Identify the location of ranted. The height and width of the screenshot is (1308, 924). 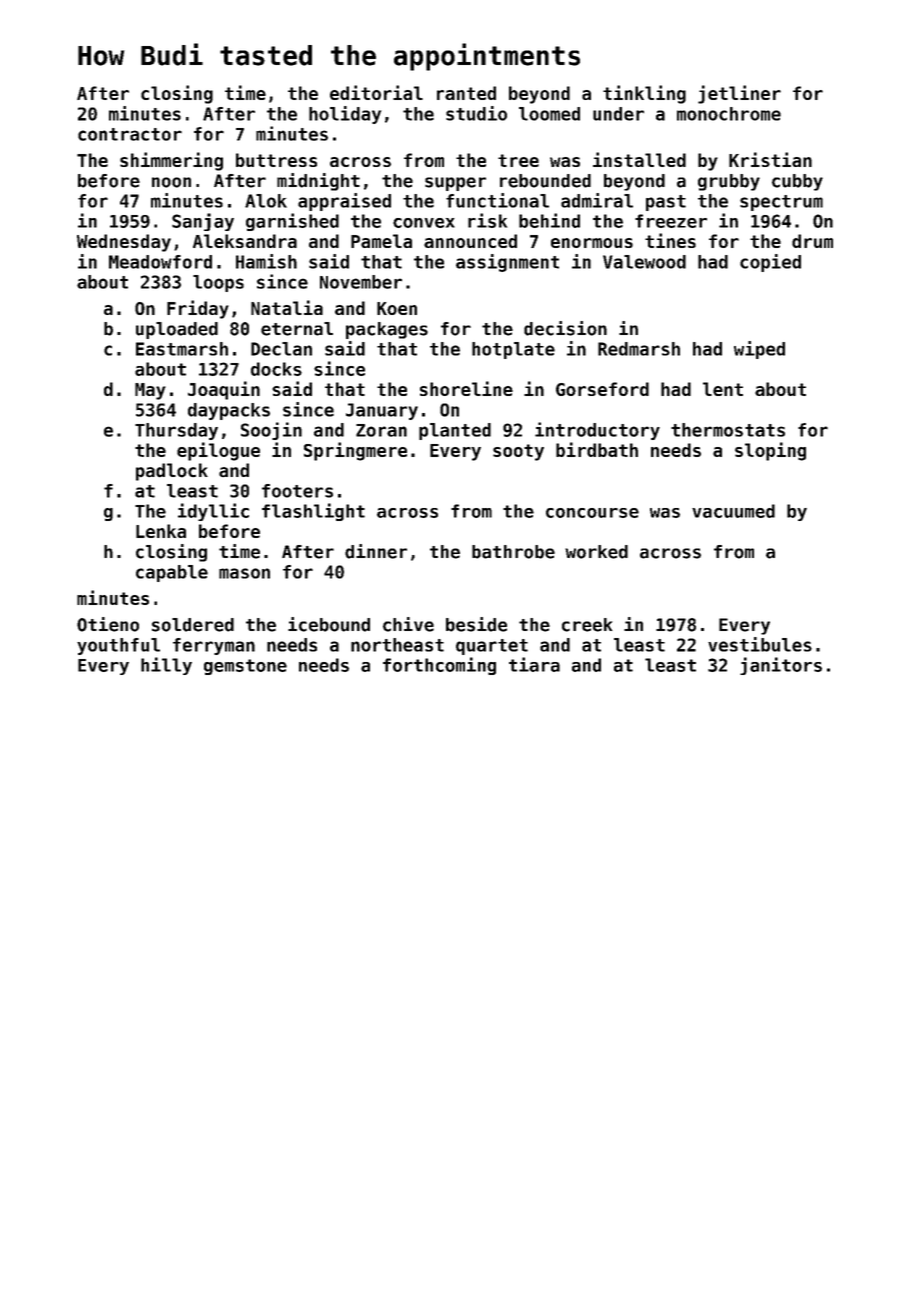
(466, 93).
